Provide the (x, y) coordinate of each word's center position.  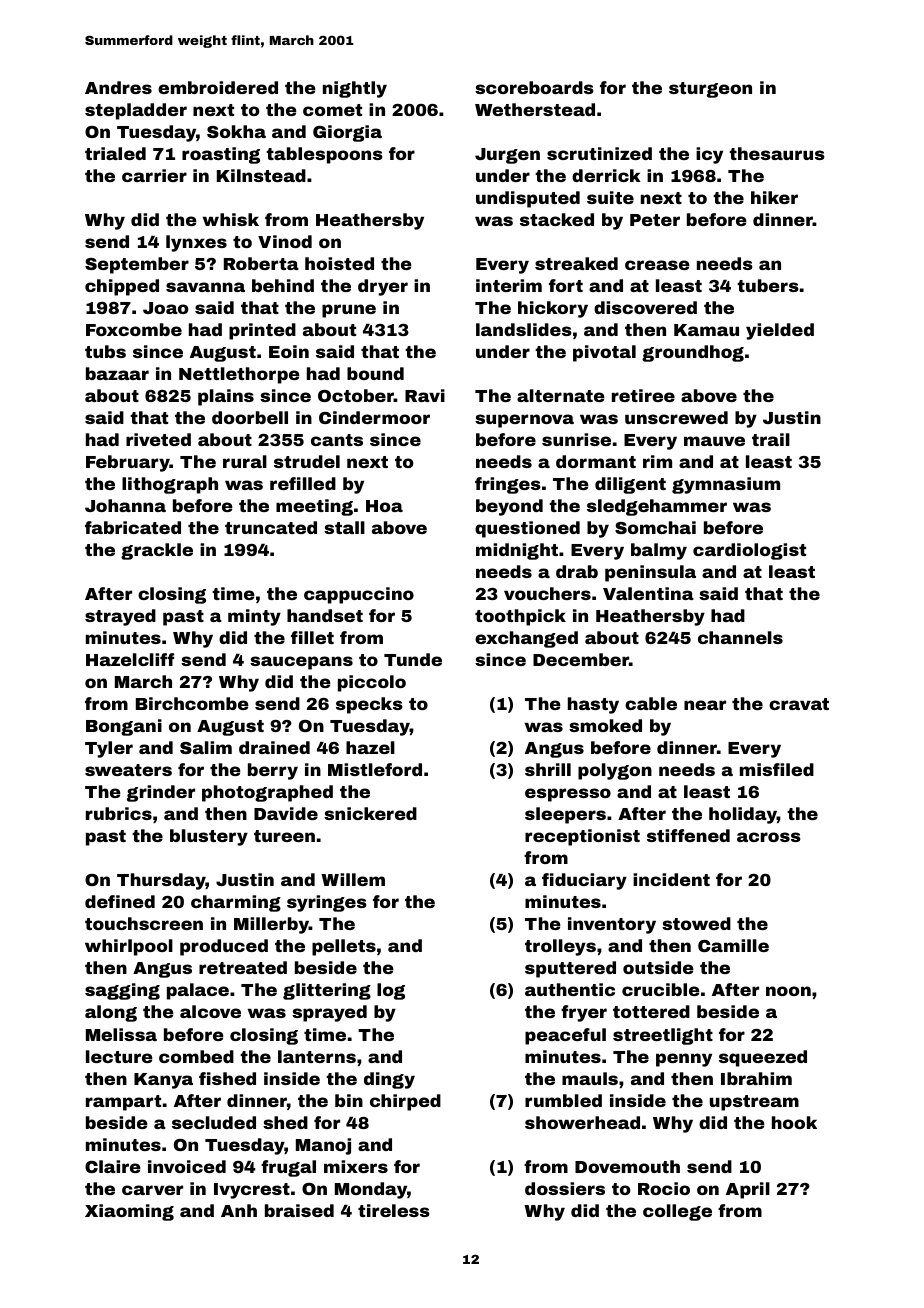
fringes (508, 485)
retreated (243, 967)
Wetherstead (535, 109)
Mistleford (375, 769)
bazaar (117, 373)
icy (709, 155)
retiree (643, 395)
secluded (214, 1122)
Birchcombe (192, 703)
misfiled (777, 769)
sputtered (570, 969)
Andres (118, 87)
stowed (696, 923)
